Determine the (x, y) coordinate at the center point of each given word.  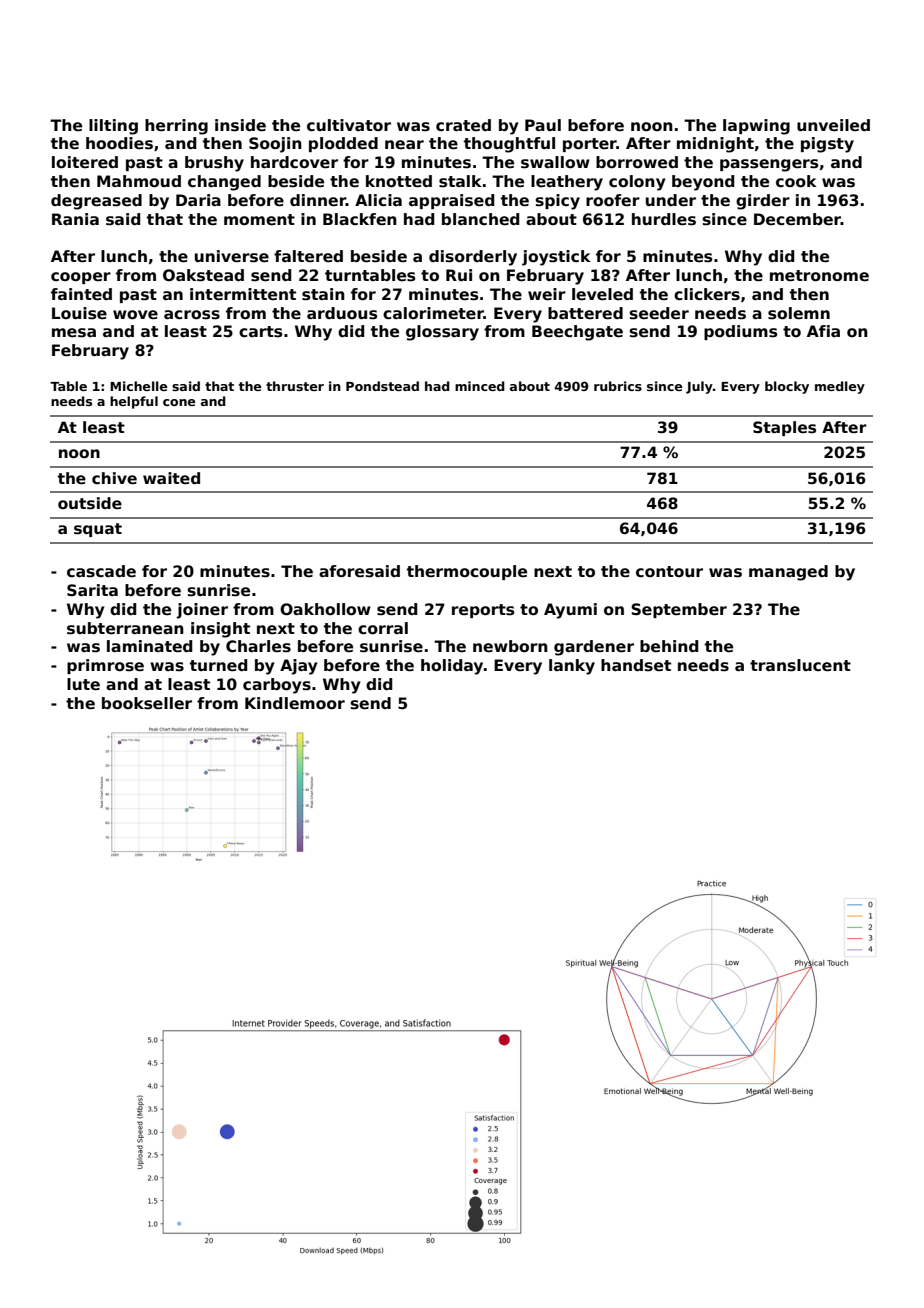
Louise (79, 313)
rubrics (618, 386)
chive (114, 478)
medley (840, 387)
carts (260, 332)
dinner (318, 200)
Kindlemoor (295, 703)
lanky (572, 667)
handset (636, 665)
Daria (198, 200)
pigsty (827, 145)
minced (480, 386)
